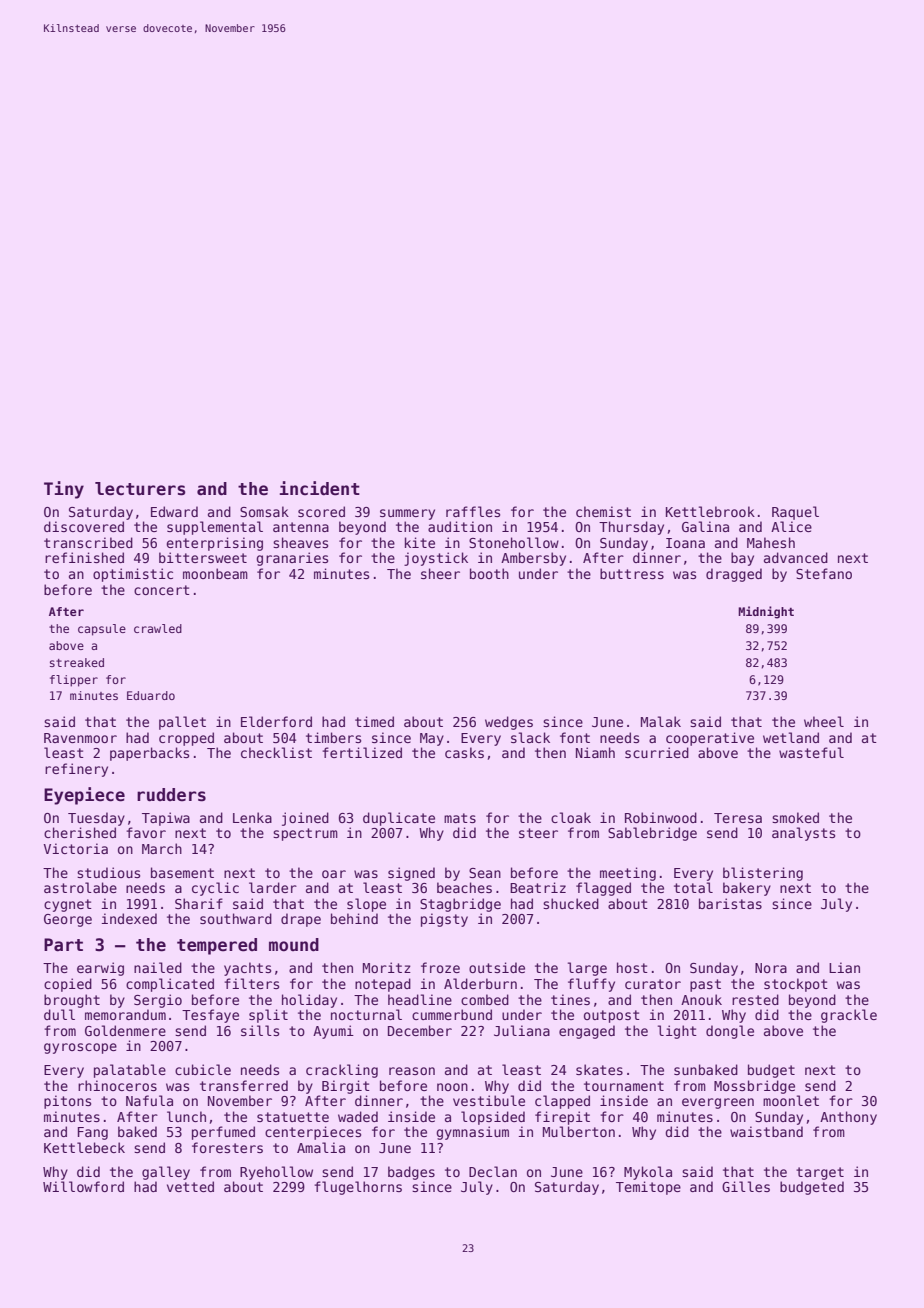 This screenshot has width=924, height=1308. What do you see at coordinates (76, 770) in the screenshot?
I see `refinery` at bounding box center [76, 770].
